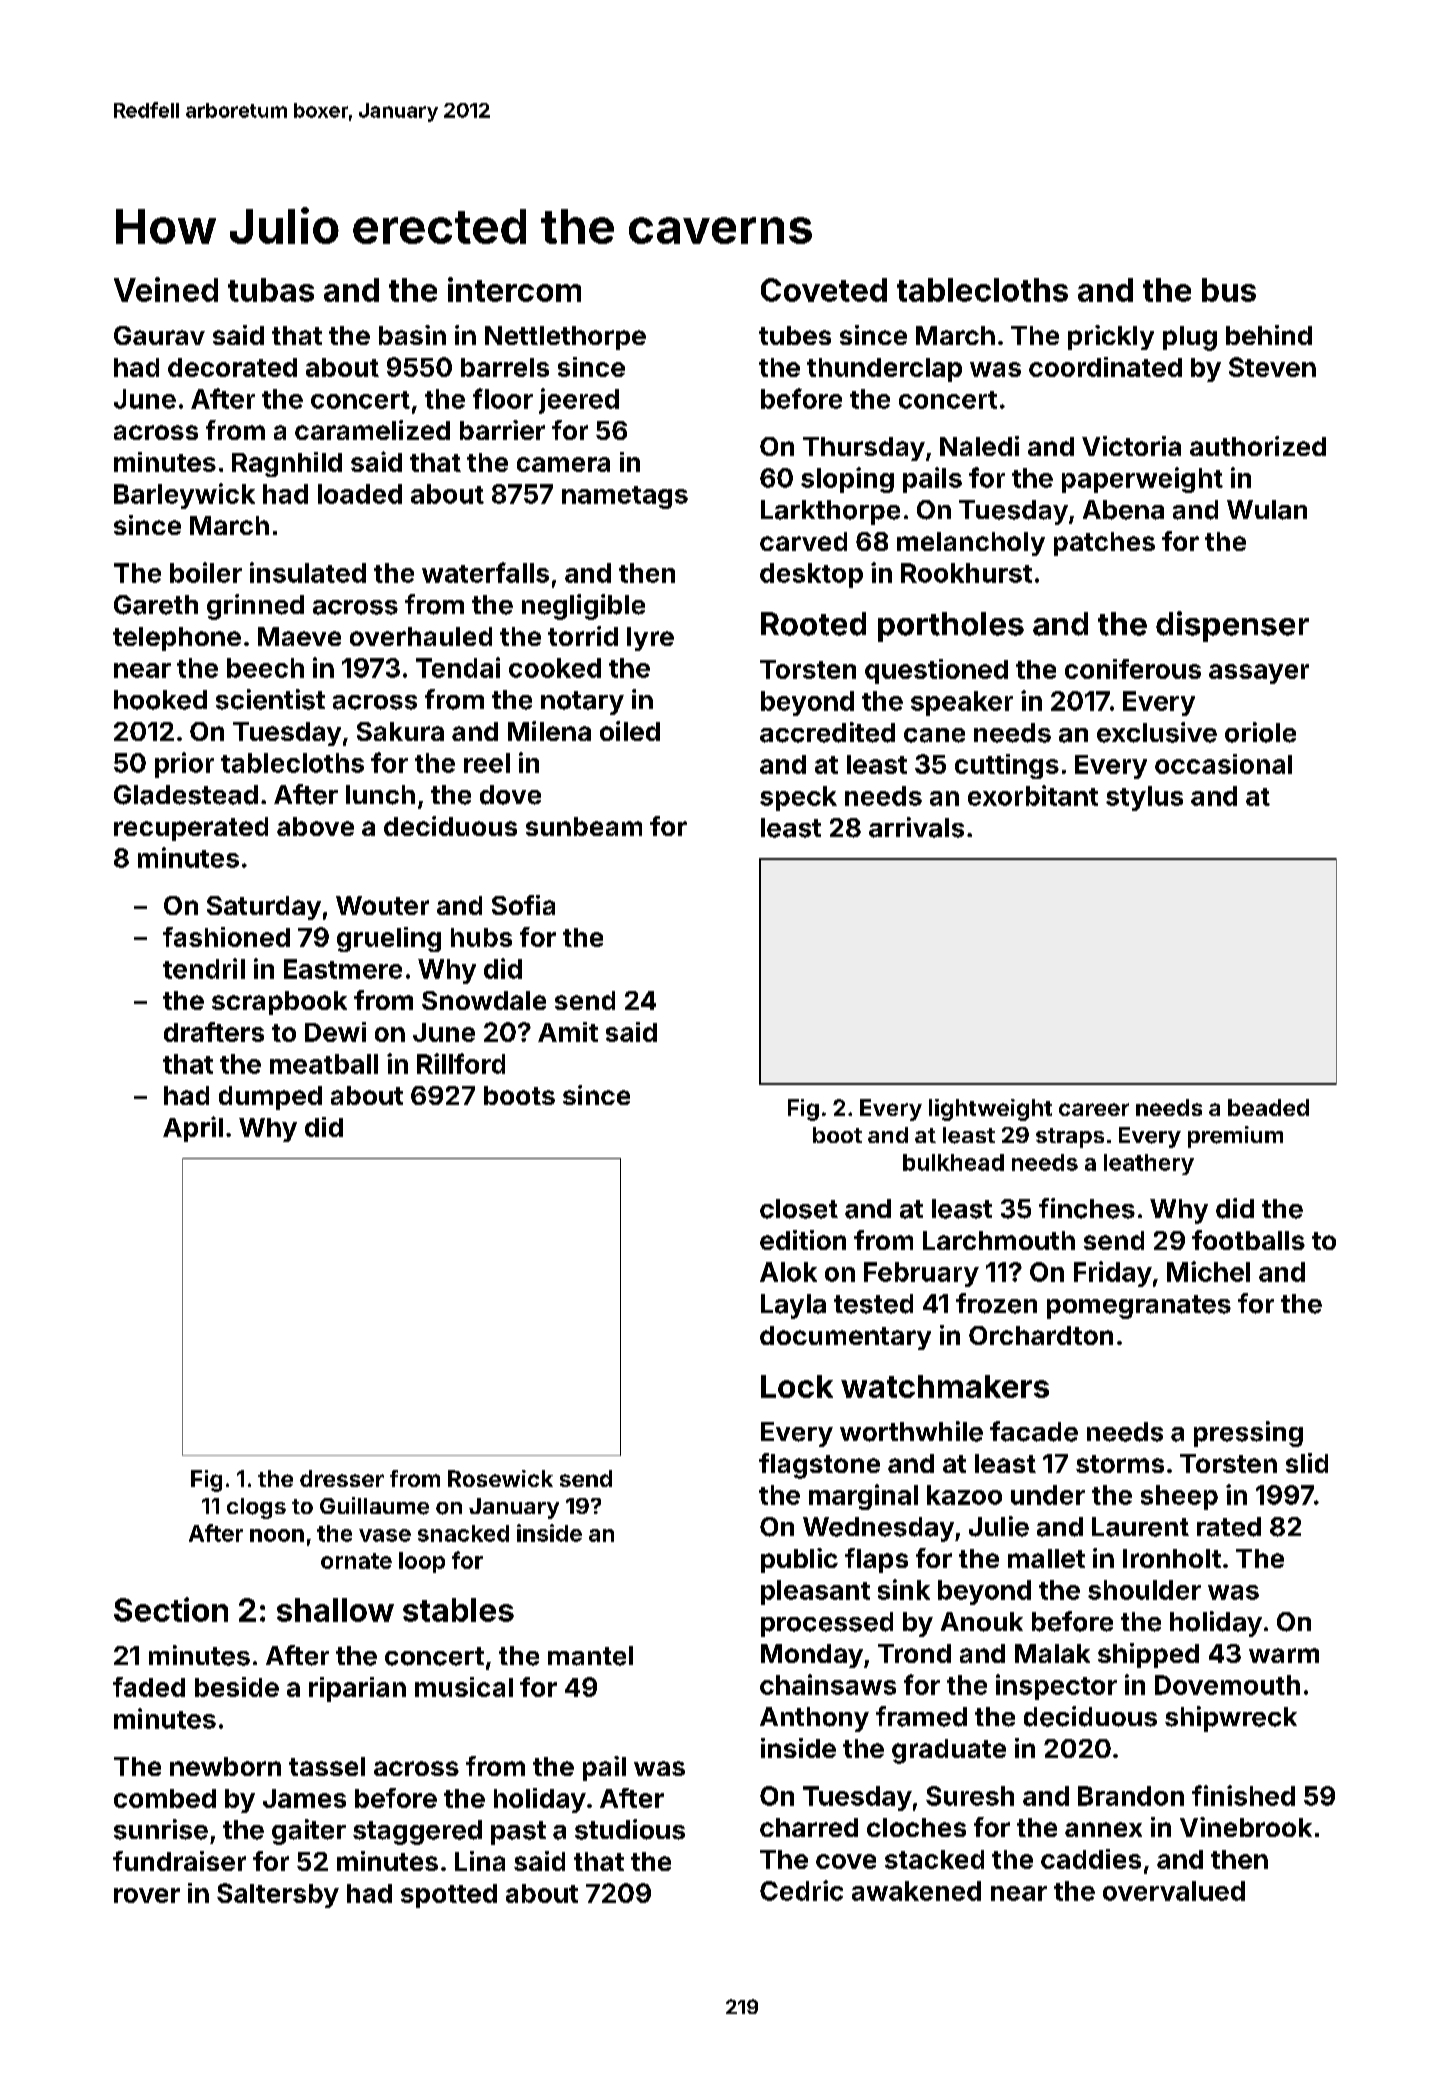  Describe the element at coordinates (184, 496) in the screenshot. I see `Barleywick` at that location.
